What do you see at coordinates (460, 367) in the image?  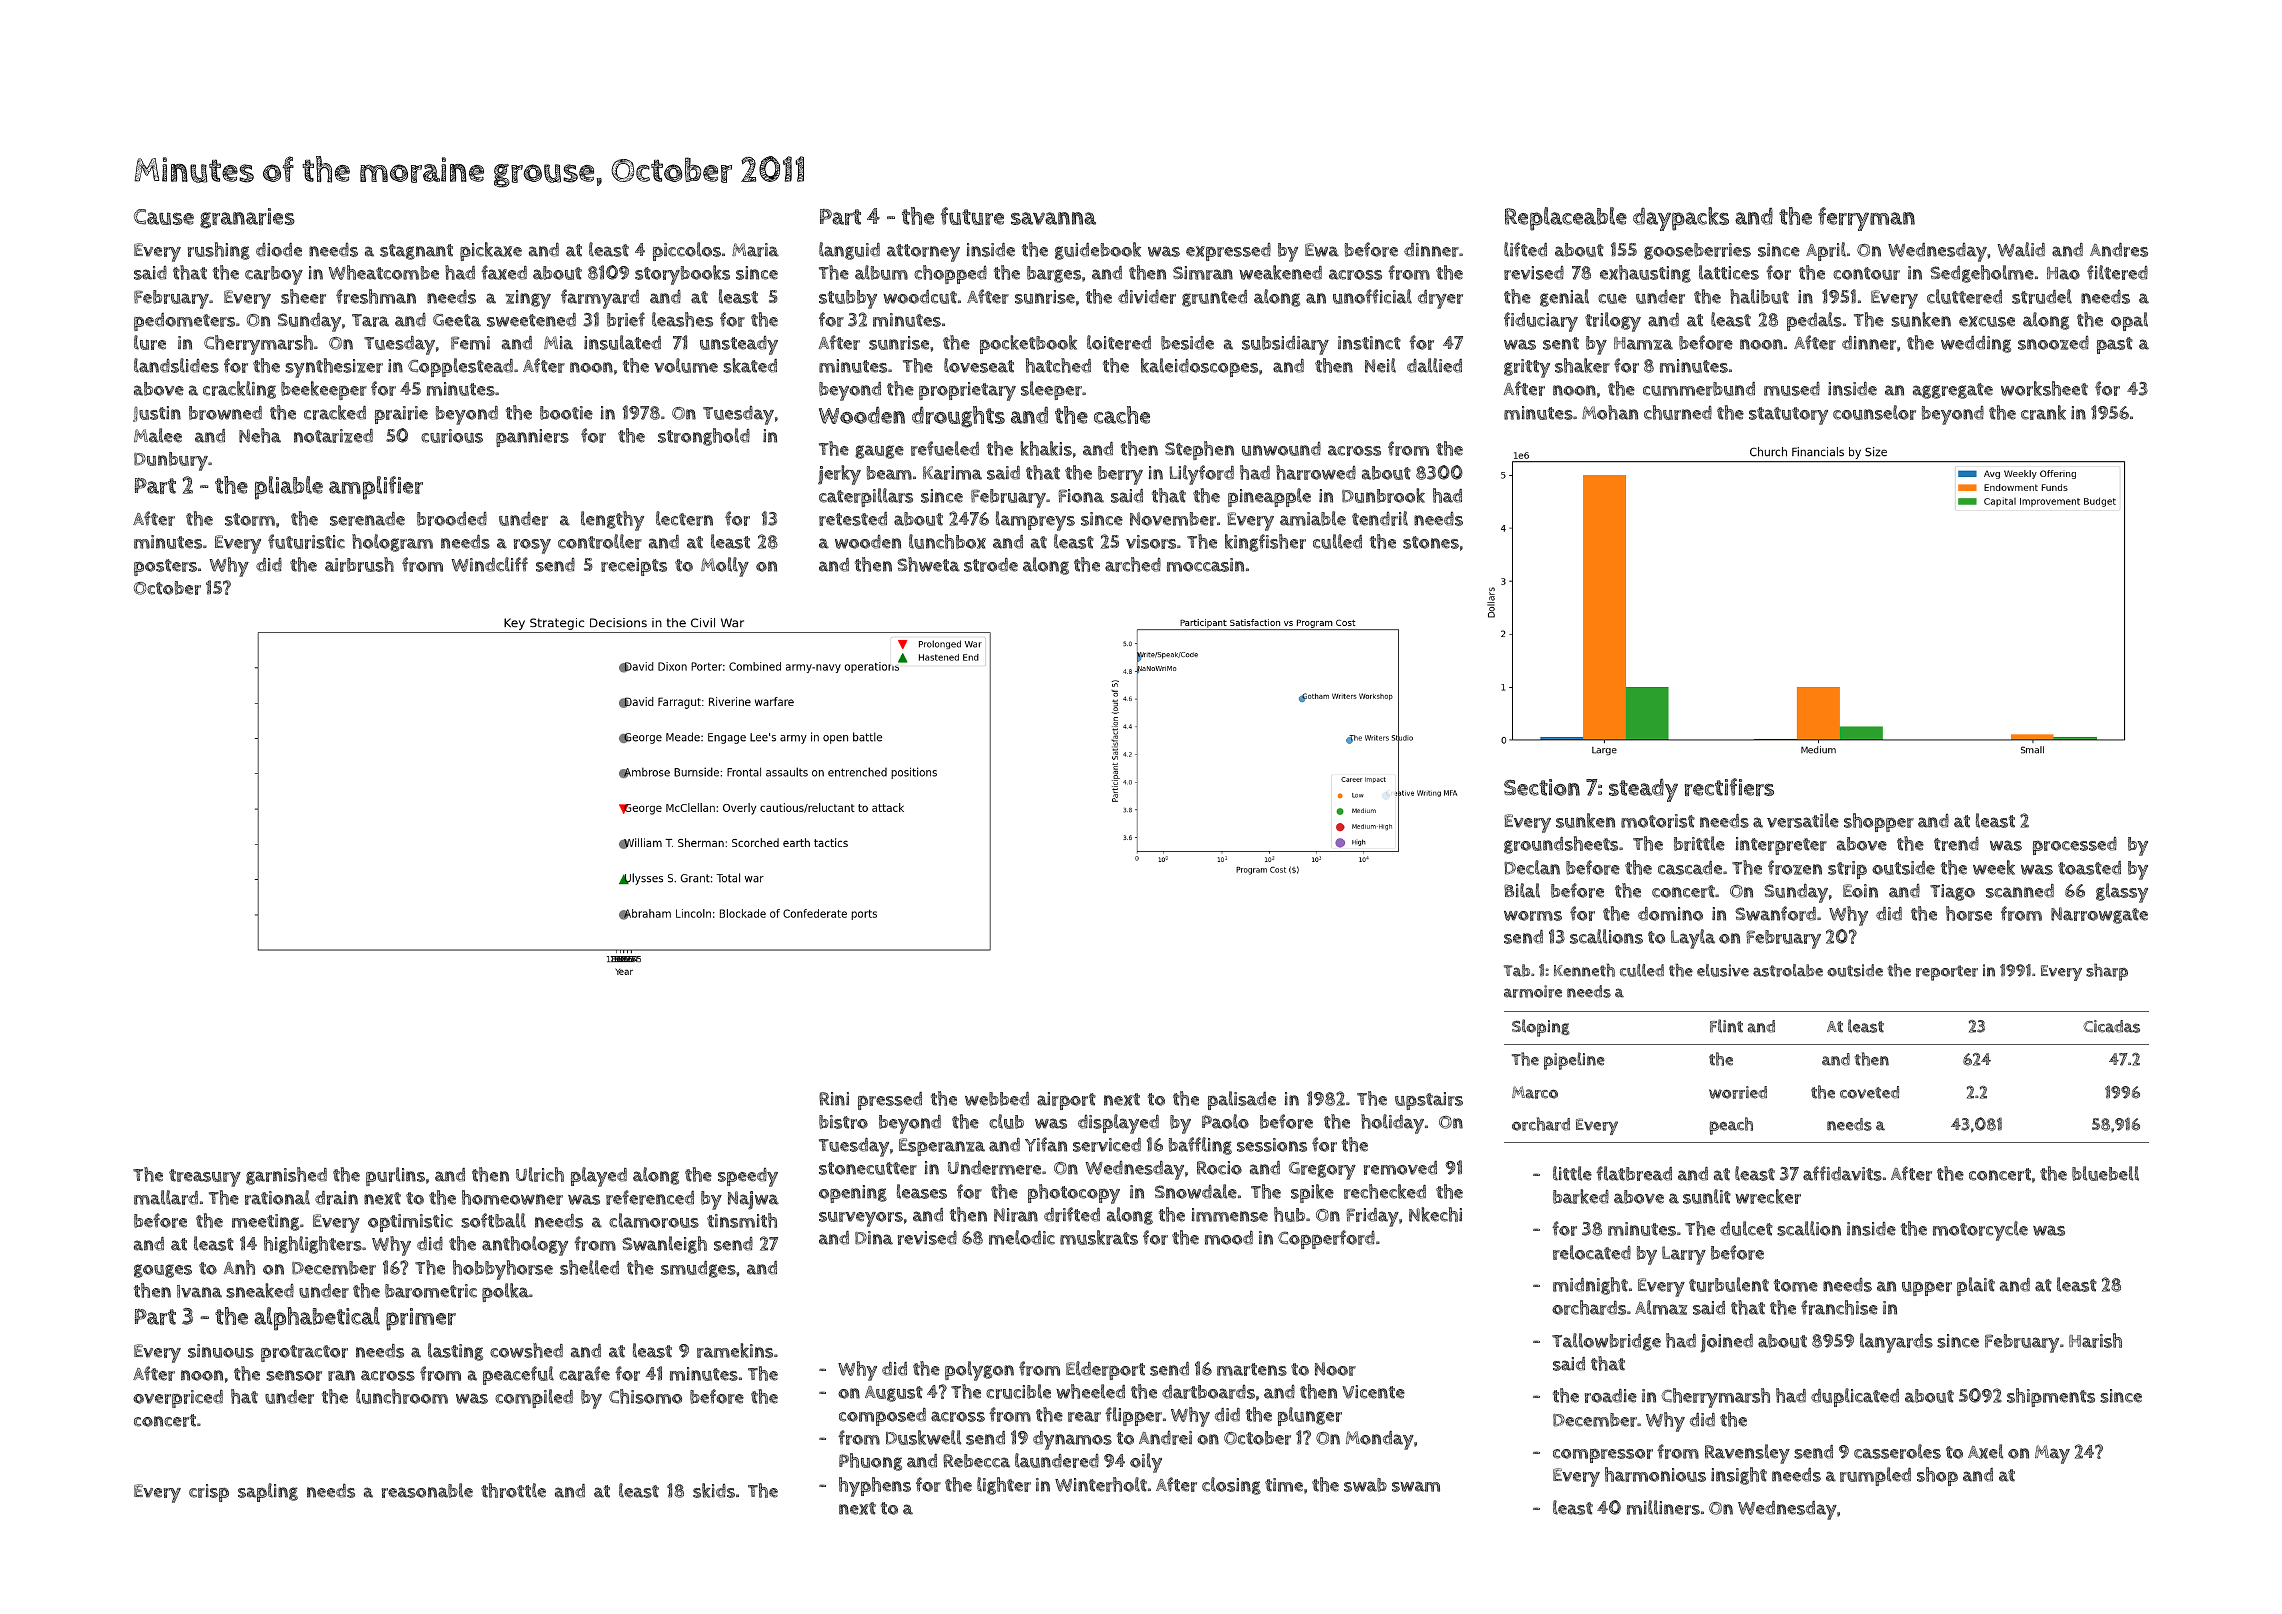 I see `Copplestead` at bounding box center [460, 367].
